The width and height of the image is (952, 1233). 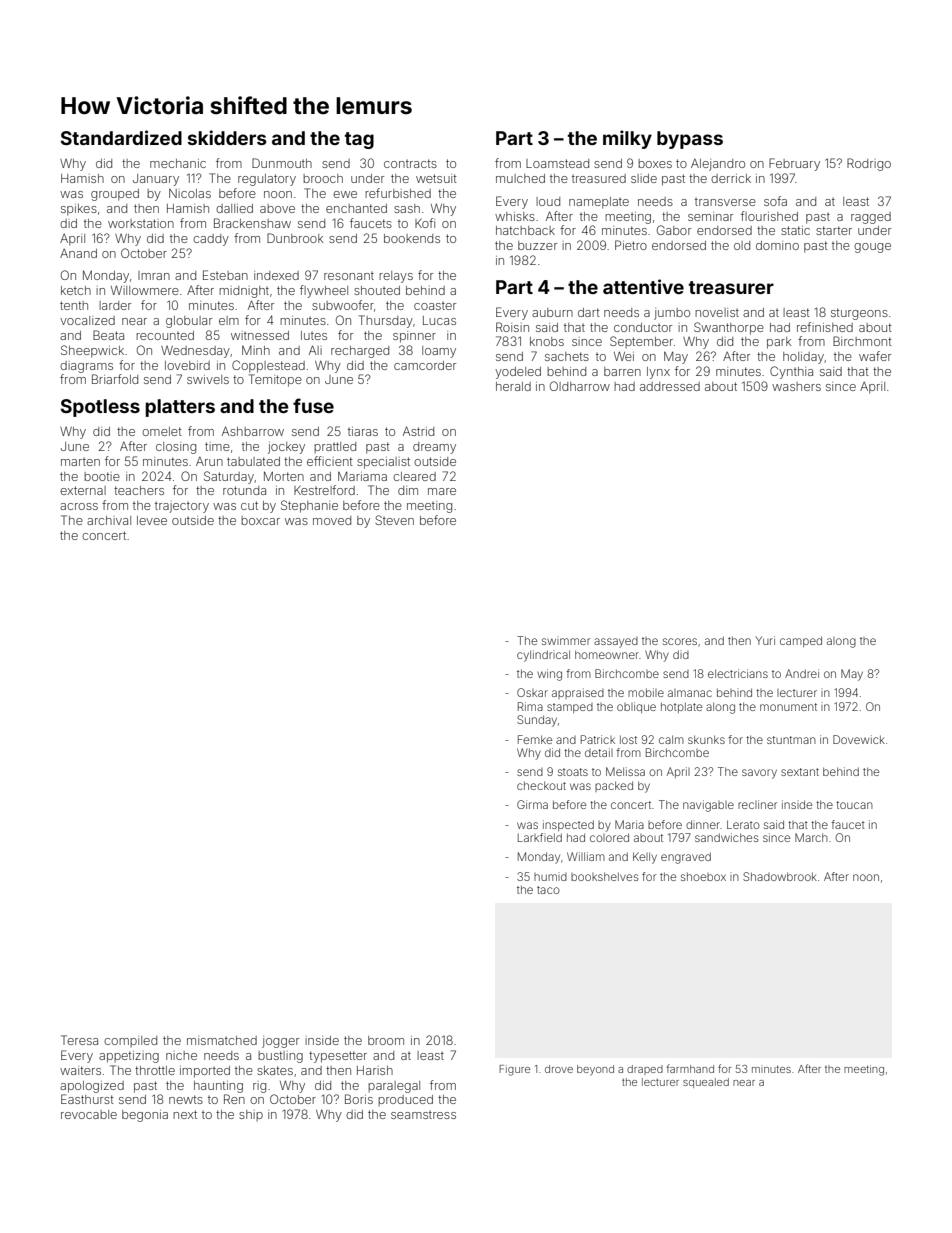 I want to click on bypass, so click(x=690, y=140).
